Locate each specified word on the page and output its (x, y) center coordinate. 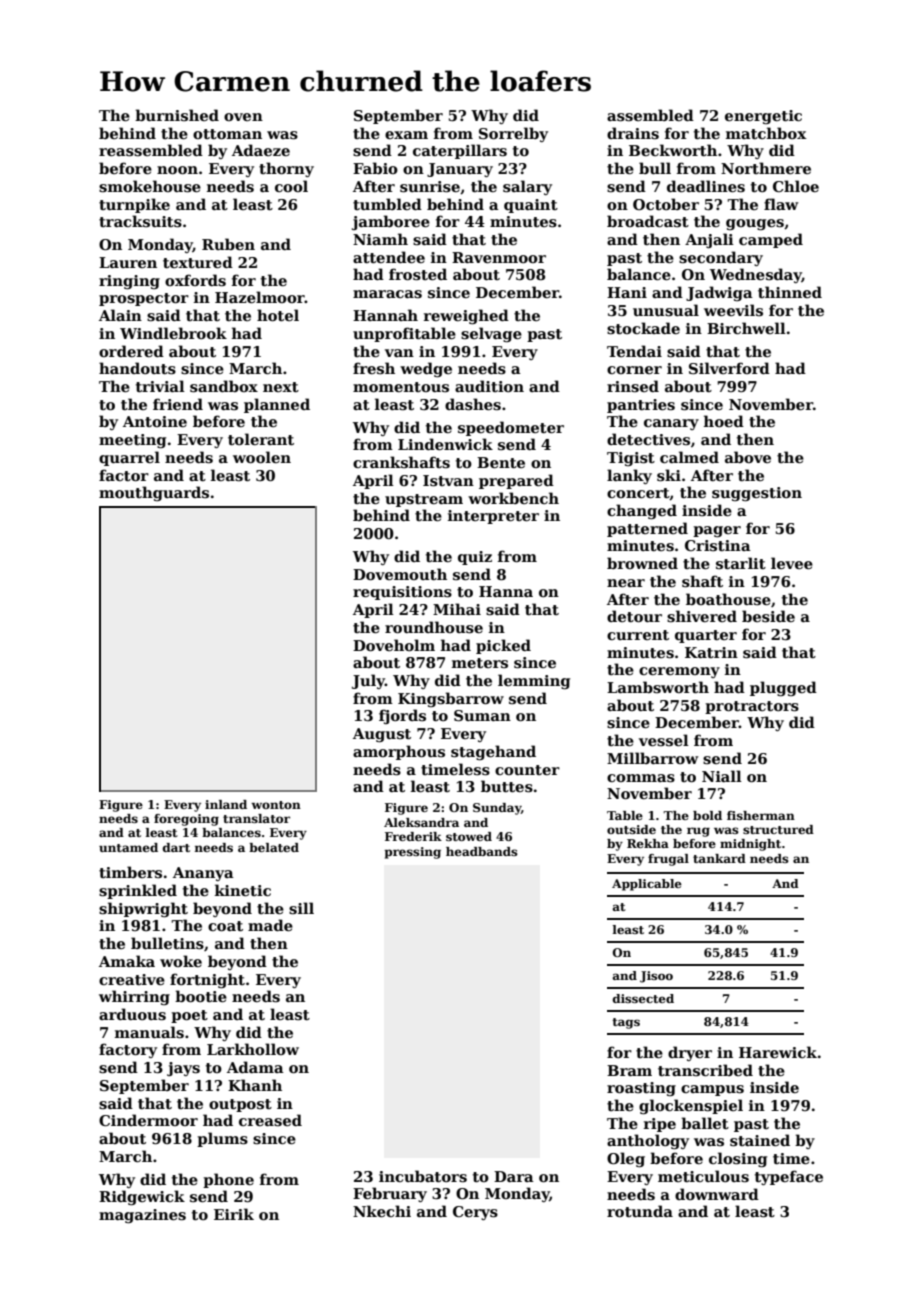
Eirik (234, 1214)
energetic (763, 117)
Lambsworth (658, 687)
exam (406, 135)
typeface (789, 1177)
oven (243, 117)
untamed (128, 847)
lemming (534, 681)
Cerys (475, 1213)
